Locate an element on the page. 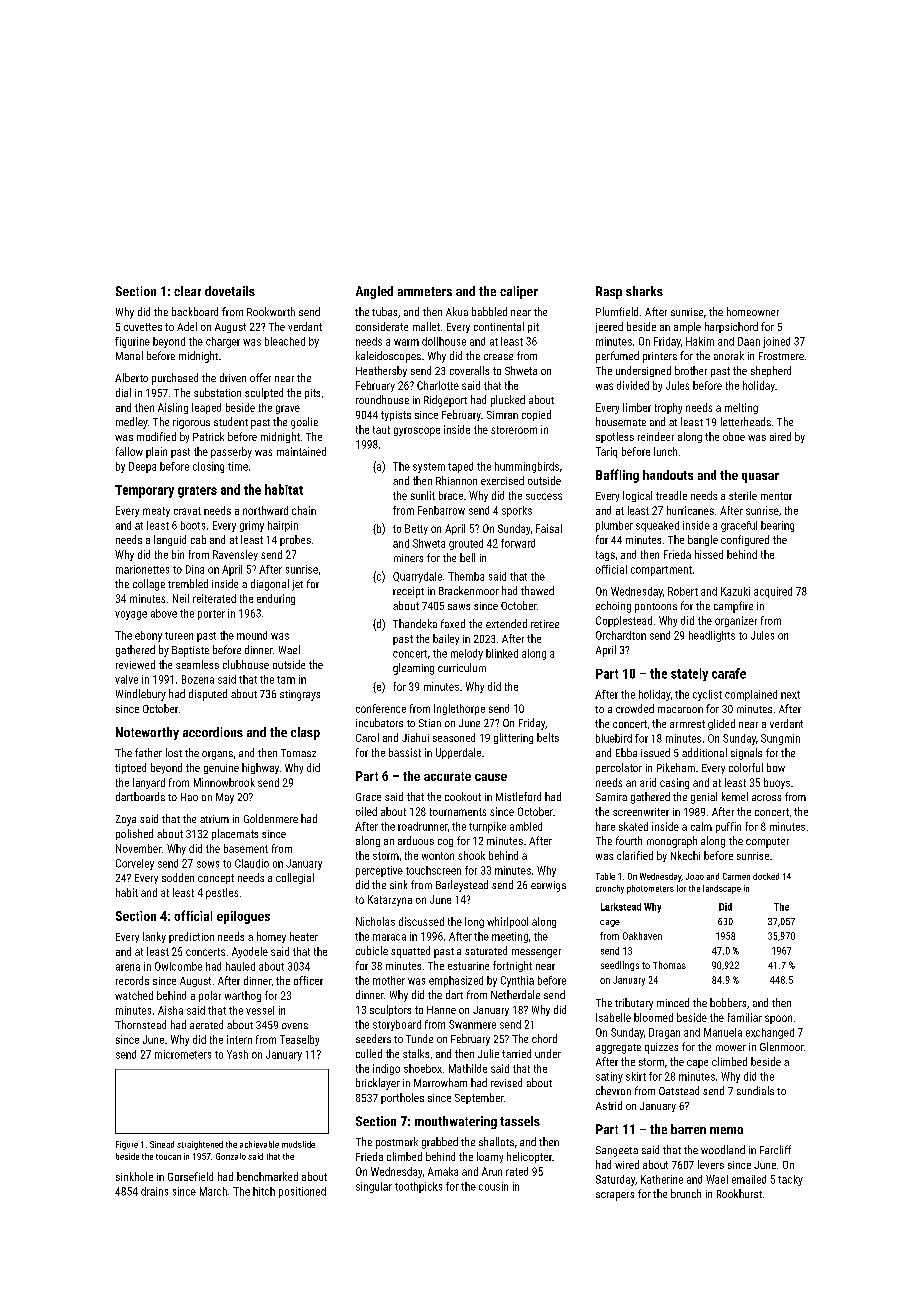 Image resolution: width=924 pixels, height=1308 pixels. docked is located at coordinates (766, 876).
